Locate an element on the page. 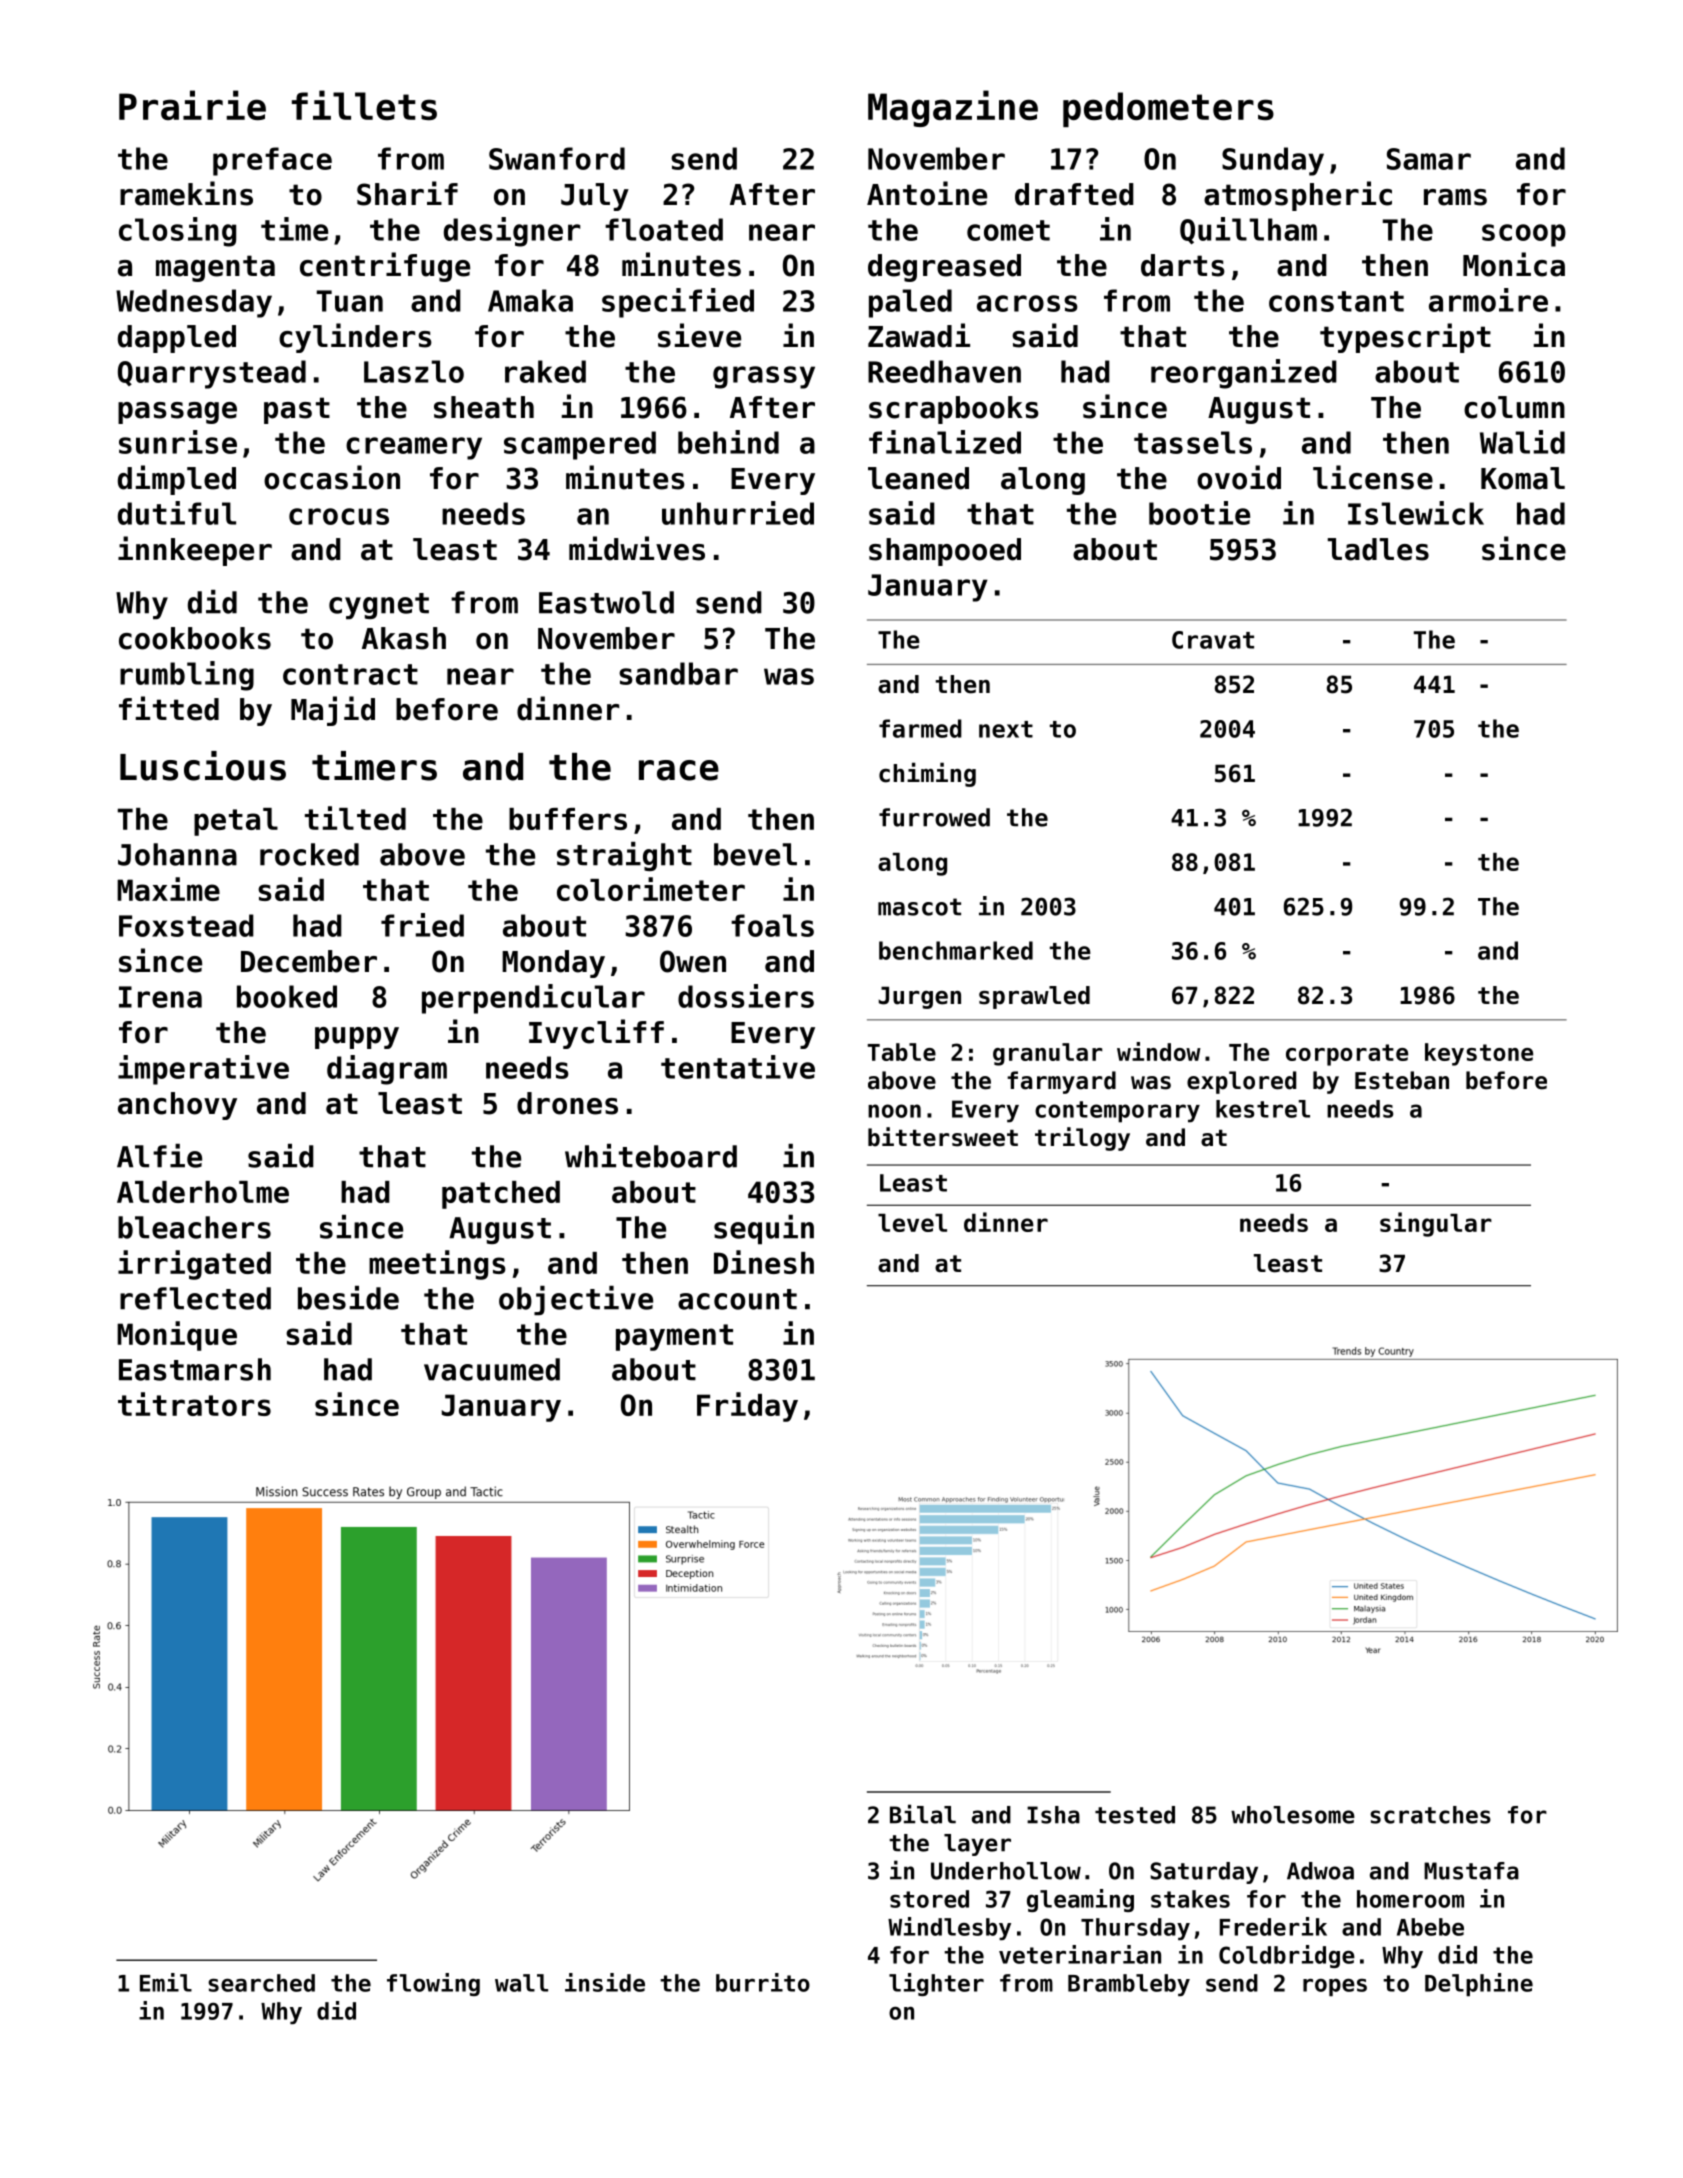 The image size is (1683, 2178). Luscious is located at coordinates (203, 766).
